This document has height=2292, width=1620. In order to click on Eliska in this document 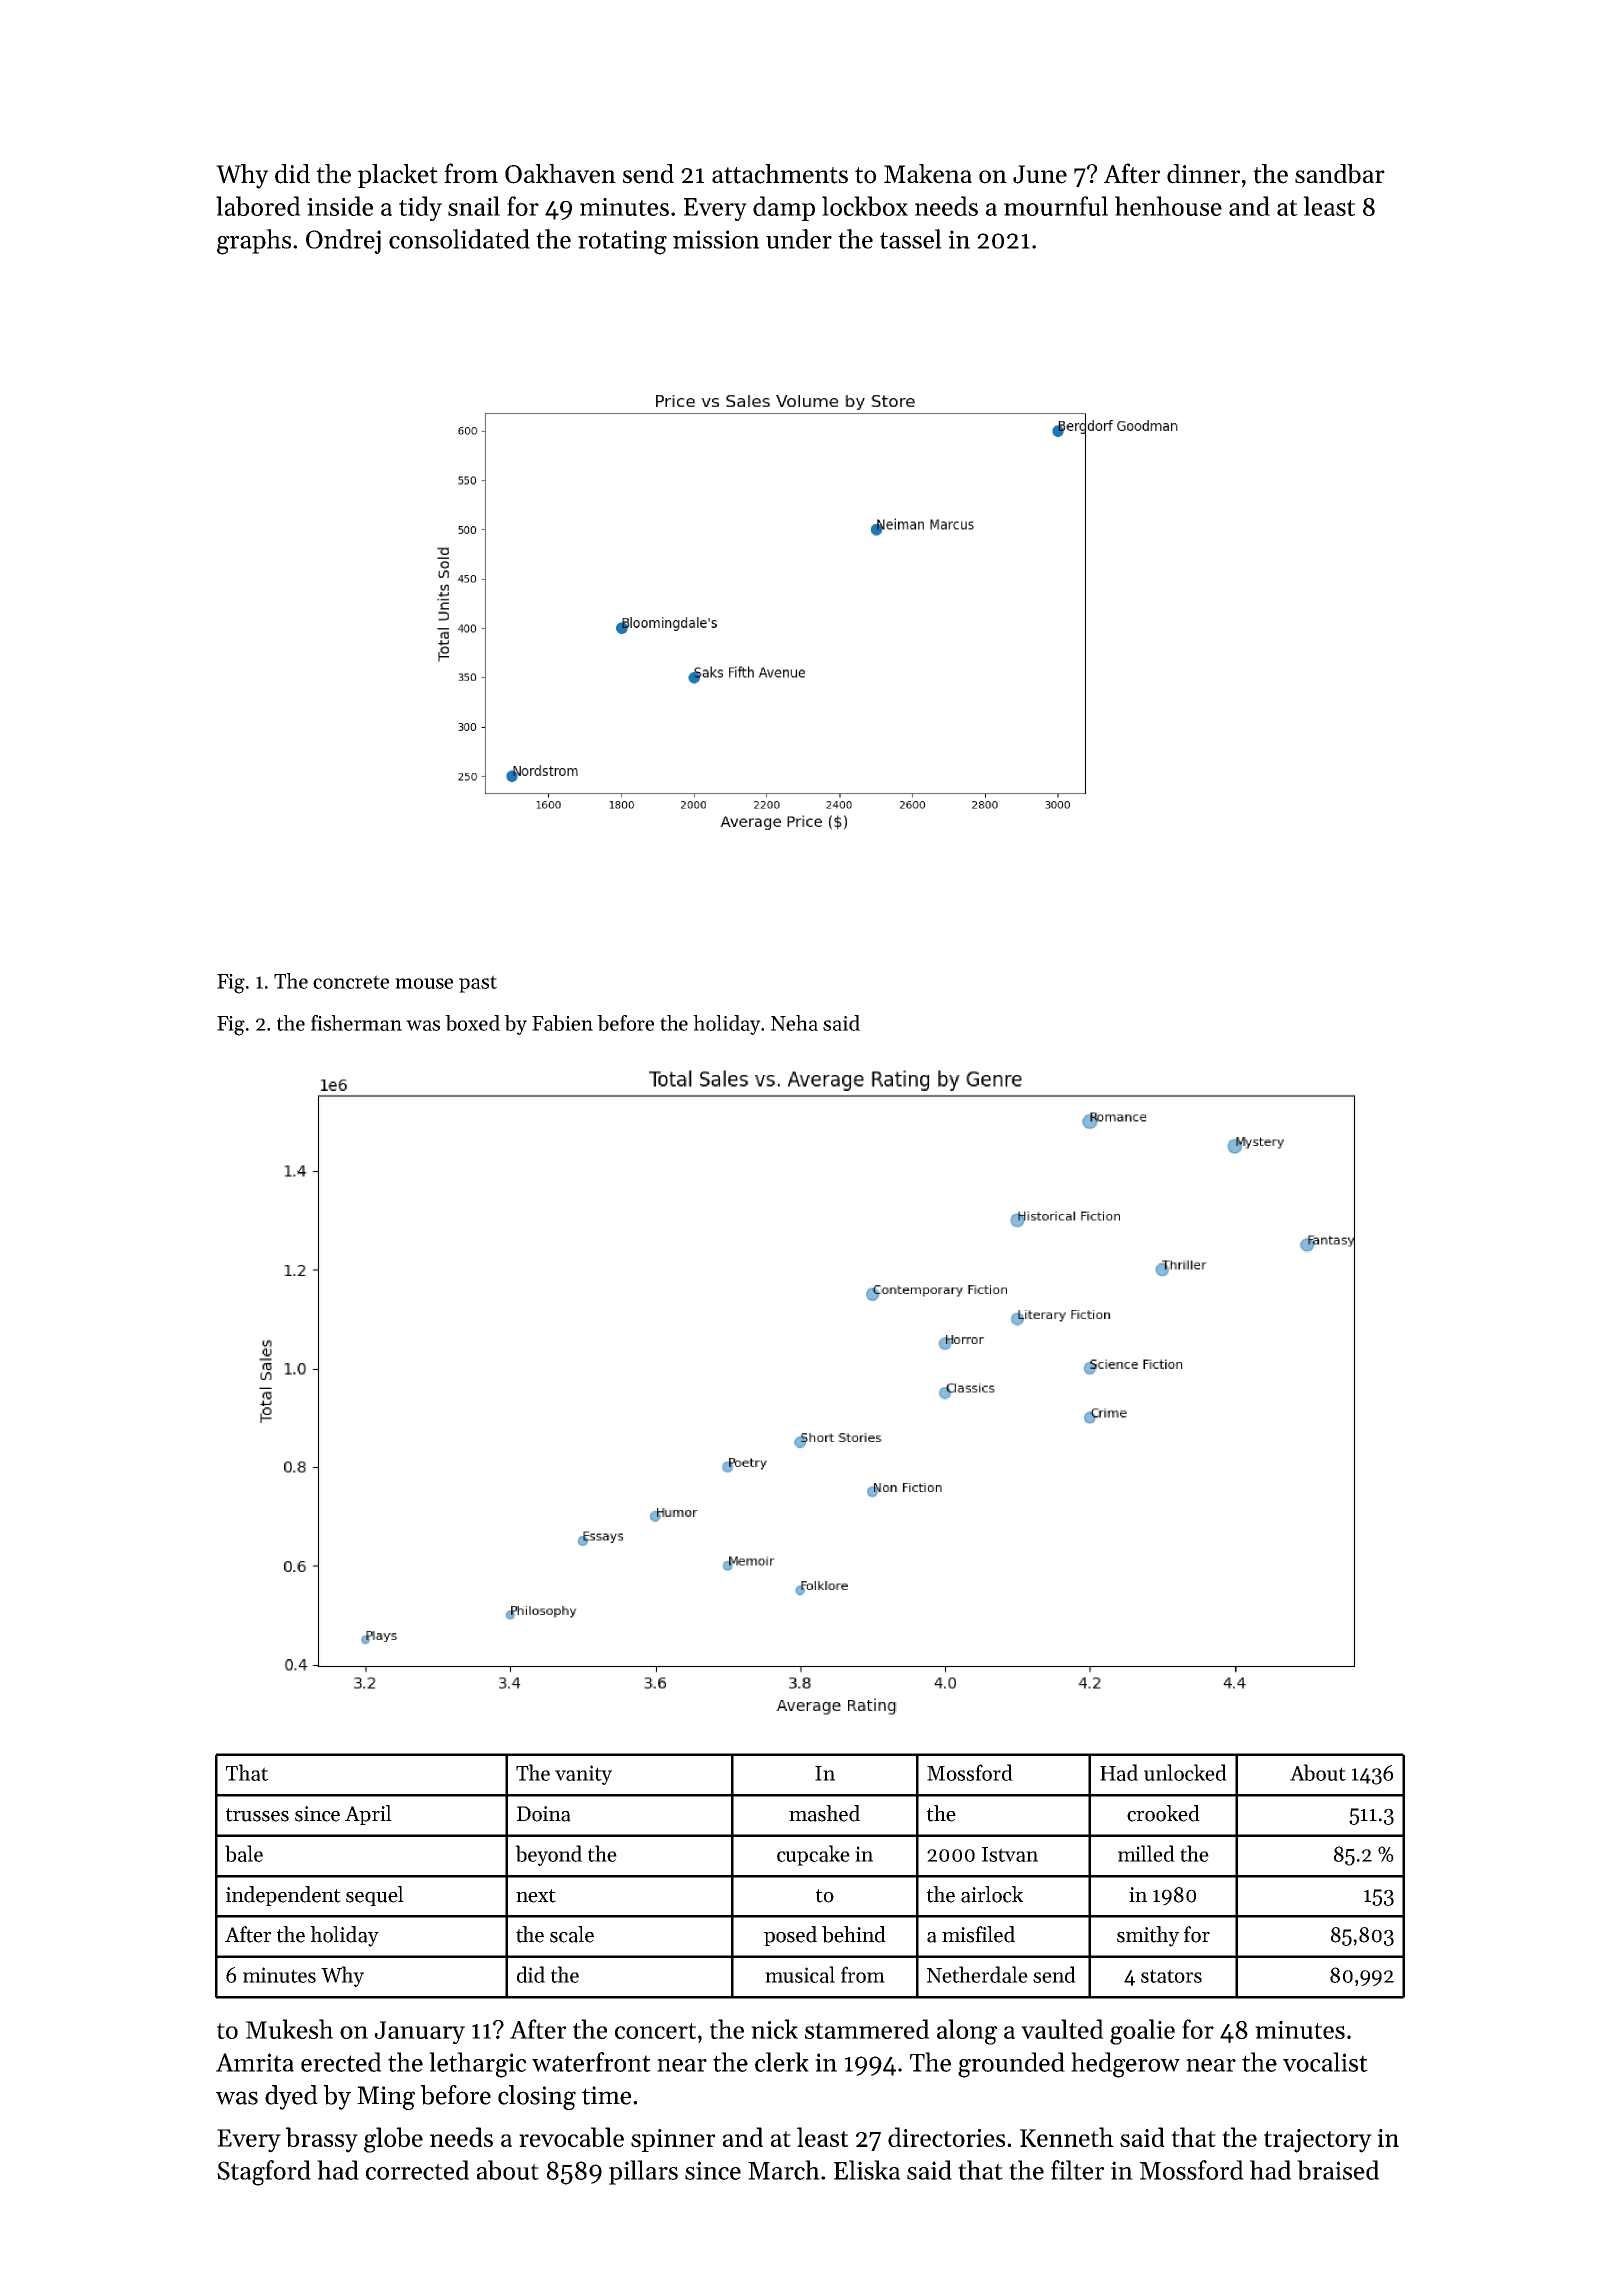, I will do `click(867, 2170)`.
